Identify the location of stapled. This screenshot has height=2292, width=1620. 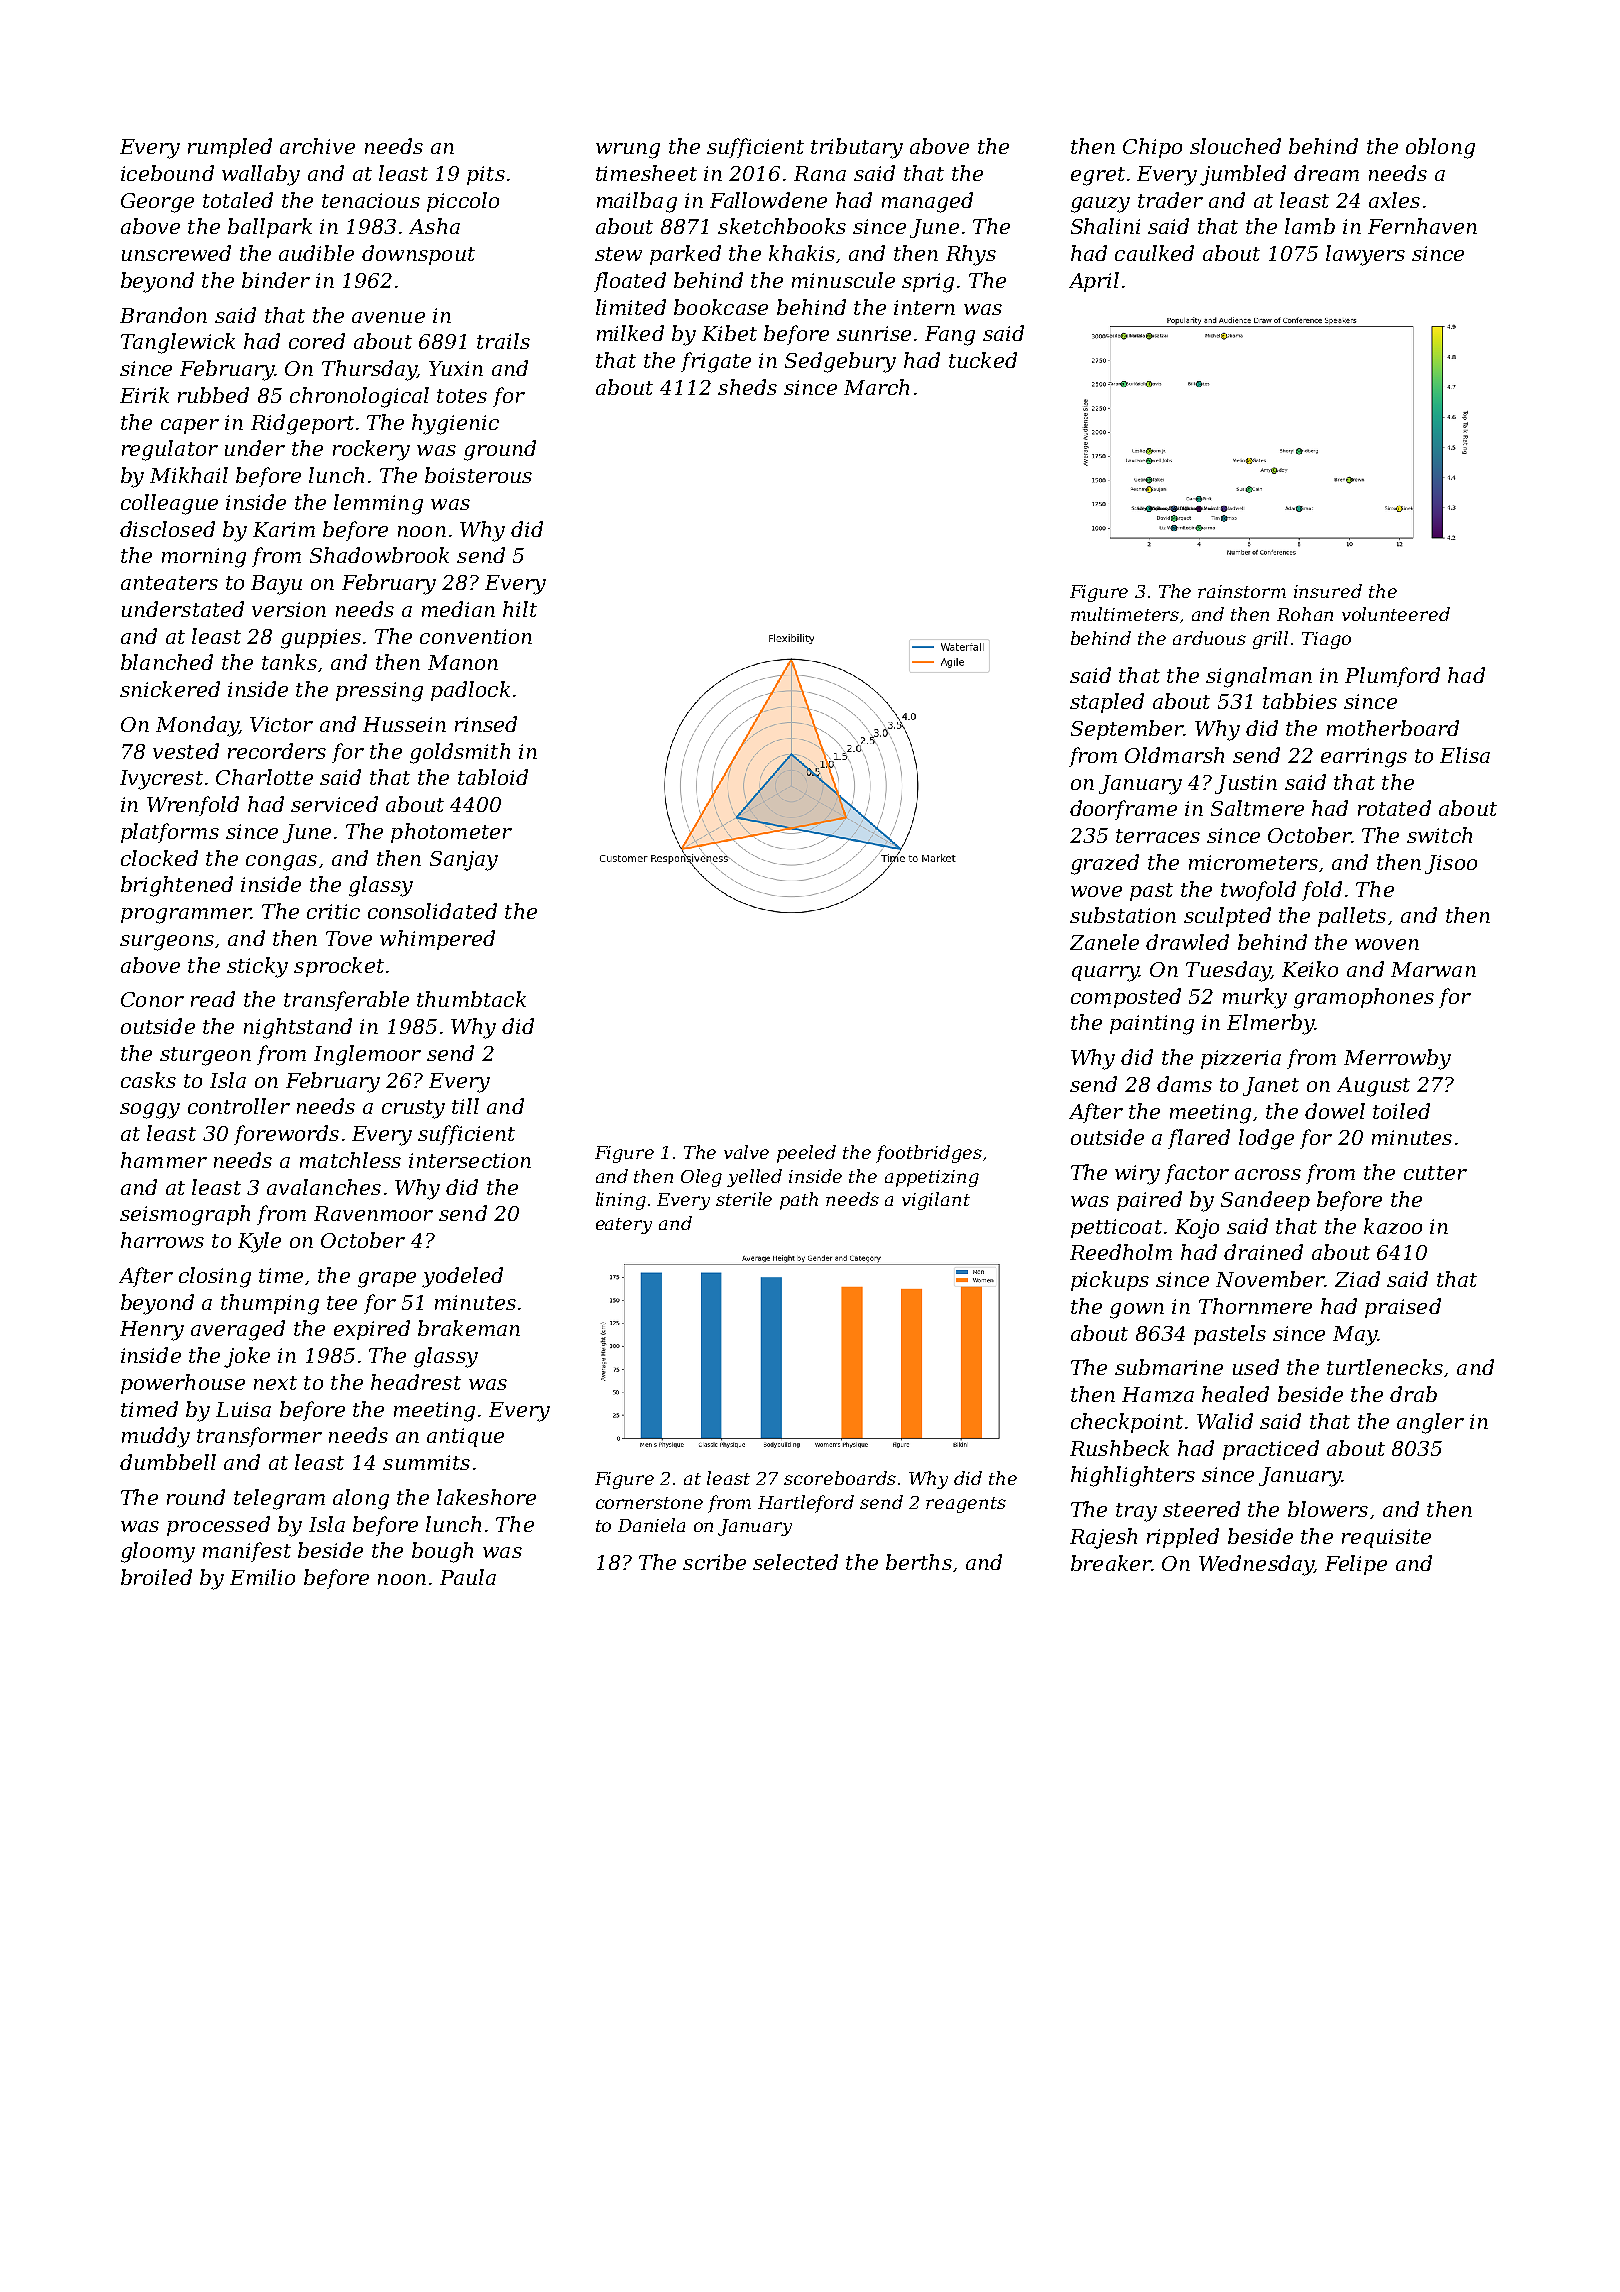
(1107, 703).
